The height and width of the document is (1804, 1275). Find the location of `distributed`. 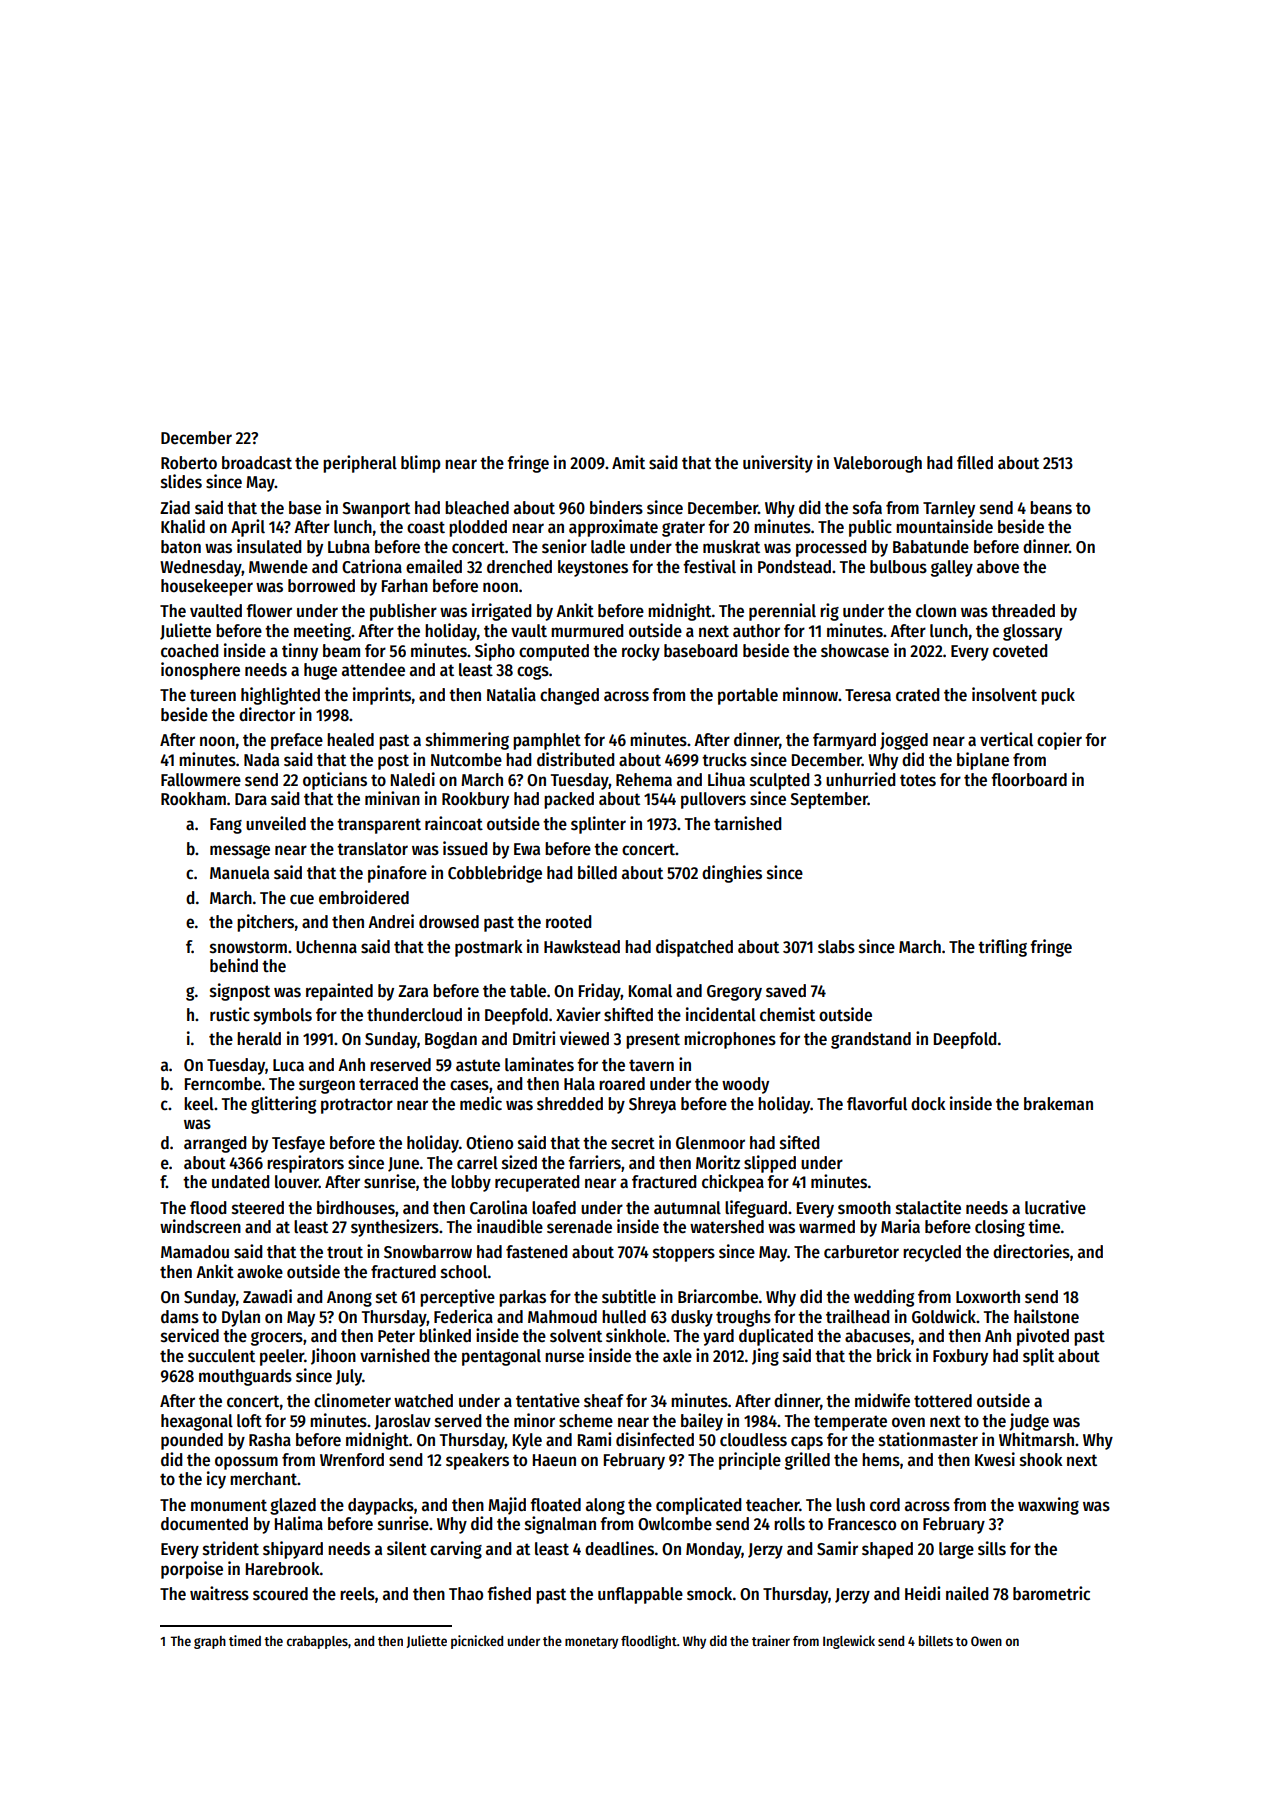

distributed is located at coordinates (575, 759).
